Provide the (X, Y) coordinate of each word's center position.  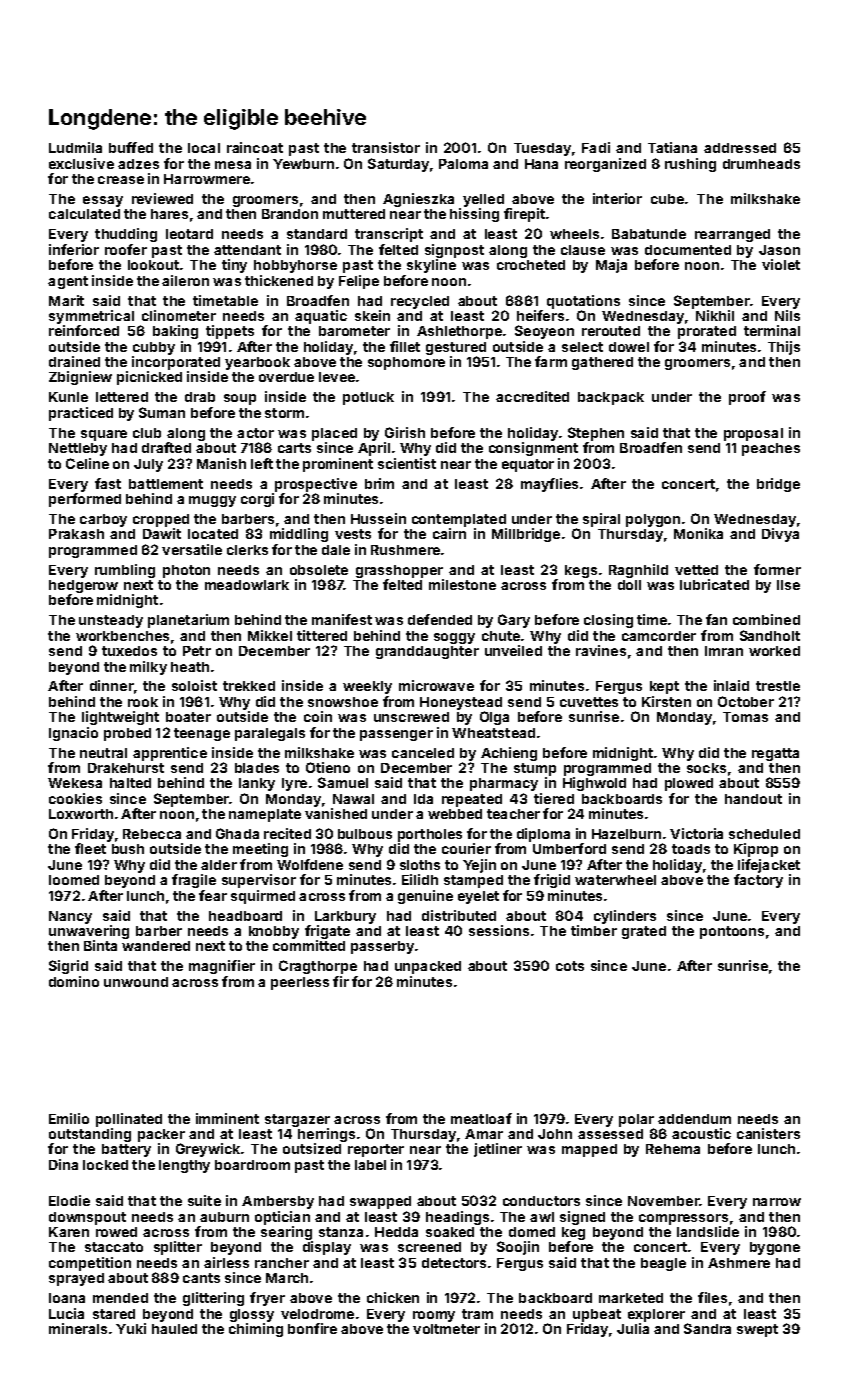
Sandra (707, 1328)
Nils (787, 315)
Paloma (463, 164)
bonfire (312, 1328)
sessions (499, 930)
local (204, 148)
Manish (221, 463)
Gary (514, 621)
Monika (698, 533)
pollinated (129, 1120)
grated (644, 932)
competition (90, 1264)
